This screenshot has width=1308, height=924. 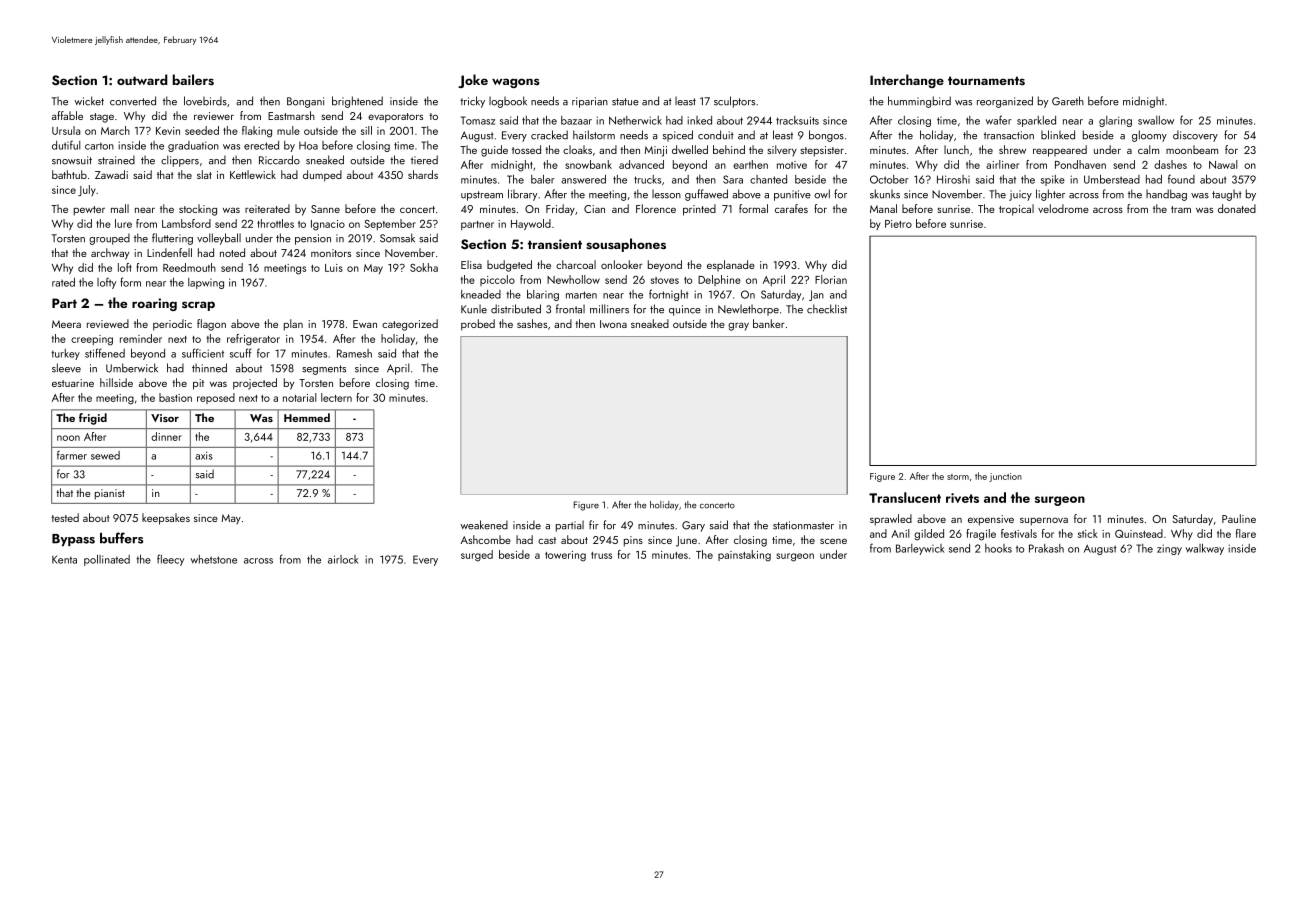 What do you see at coordinates (166, 519) in the screenshot?
I see `keepsakes` at bounding box center [166, 519].
